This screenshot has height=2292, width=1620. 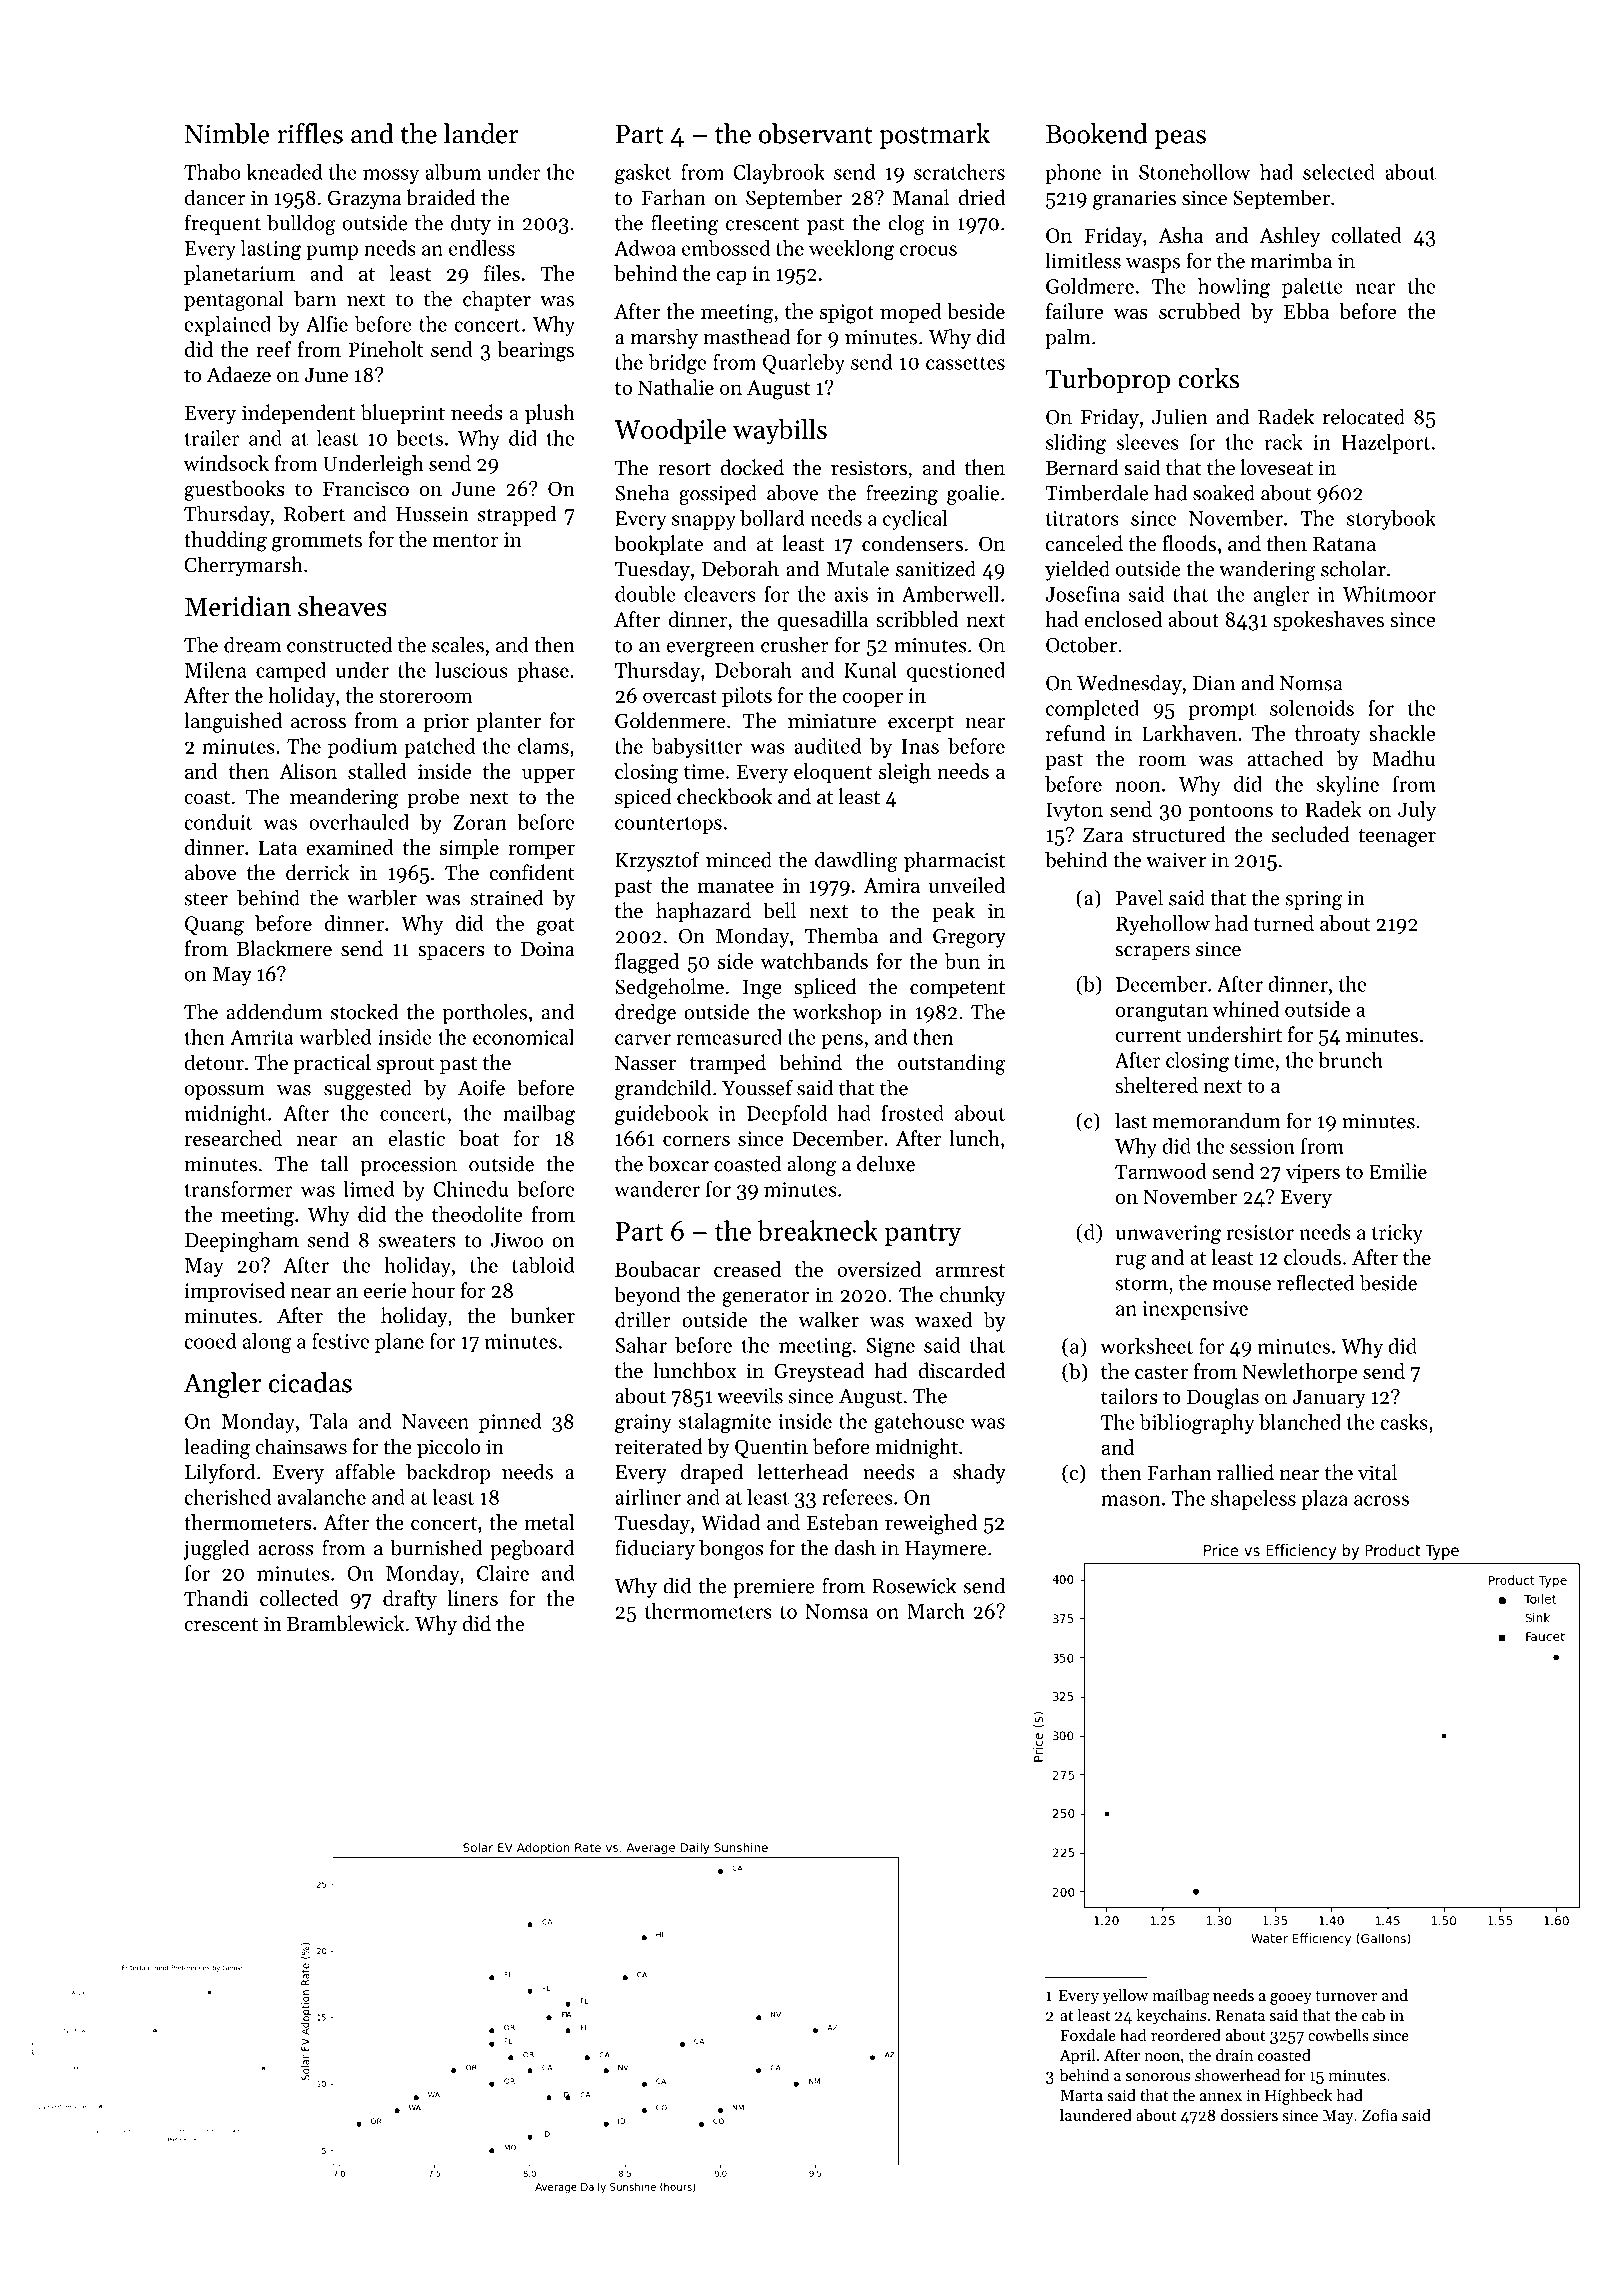 I want to click on reweighed, so click(x=931, y=1524).
